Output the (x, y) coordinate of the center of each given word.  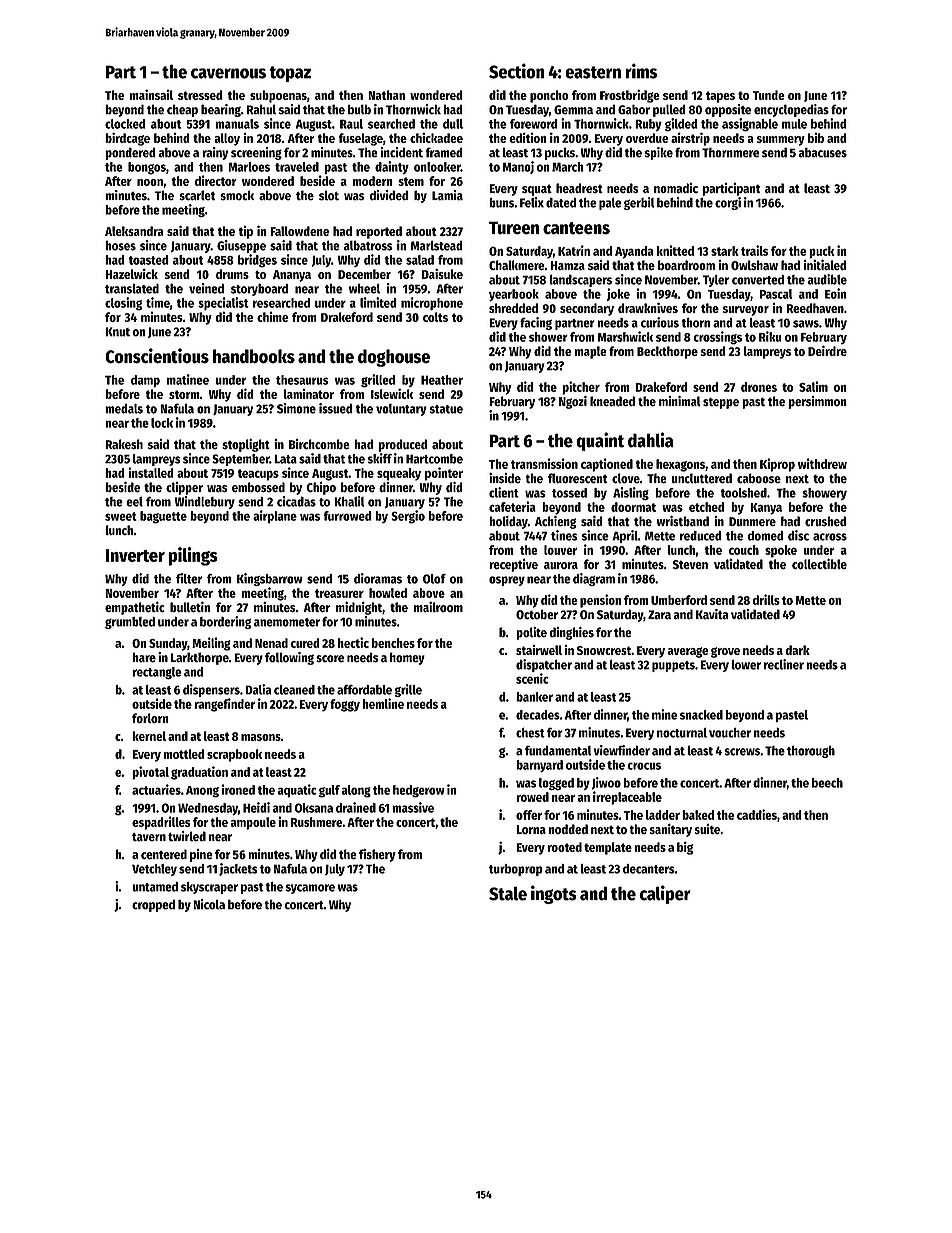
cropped (153, 905)
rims (641, 71)
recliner (784, 664)
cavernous (228, 73)
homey (407, 658)
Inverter (135, 555)
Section (517, 71)
